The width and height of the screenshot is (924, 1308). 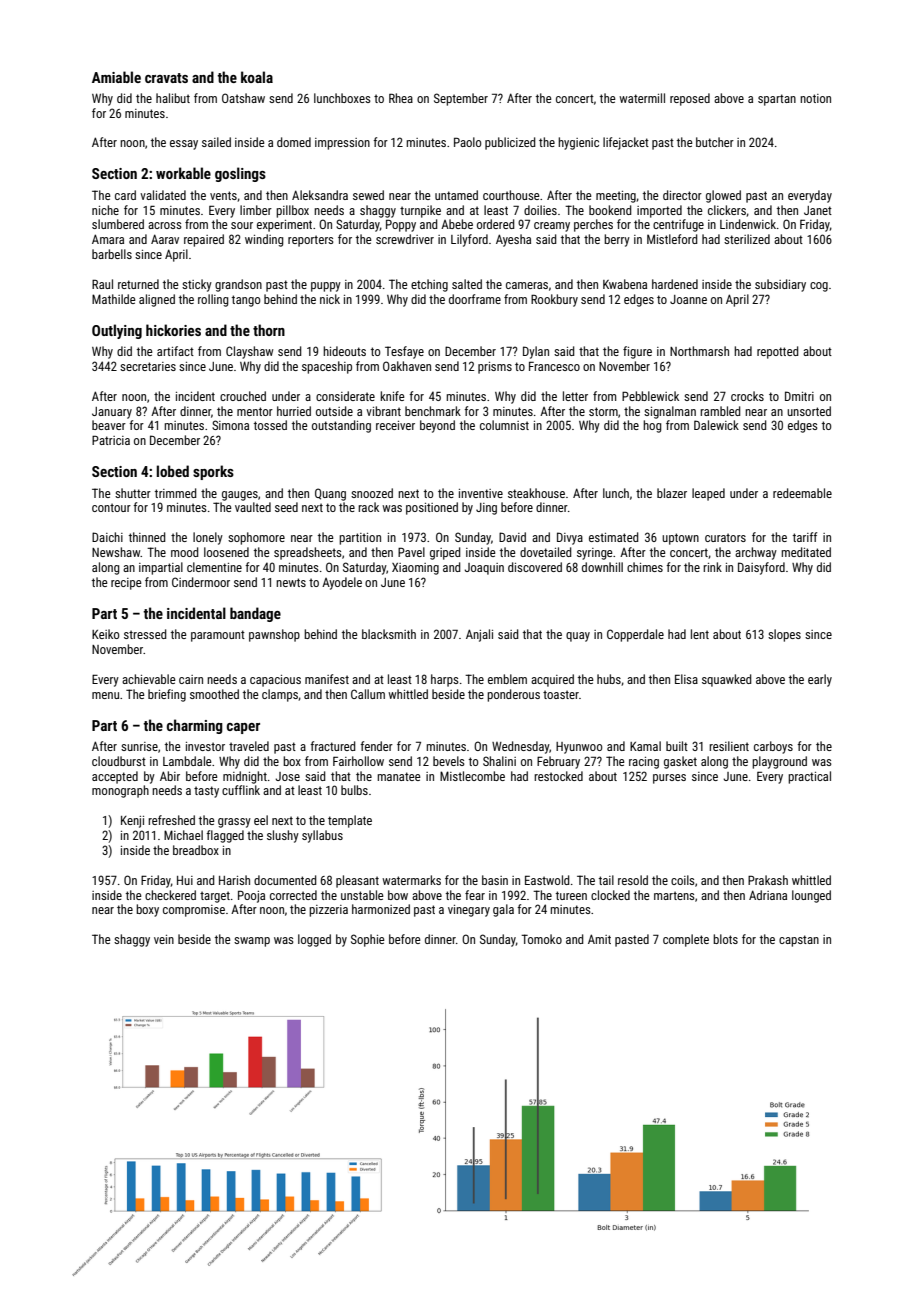 What do you see at coordinates (682, 195) in the screenshot?
I see `director` at bounding box center [682, 195].
